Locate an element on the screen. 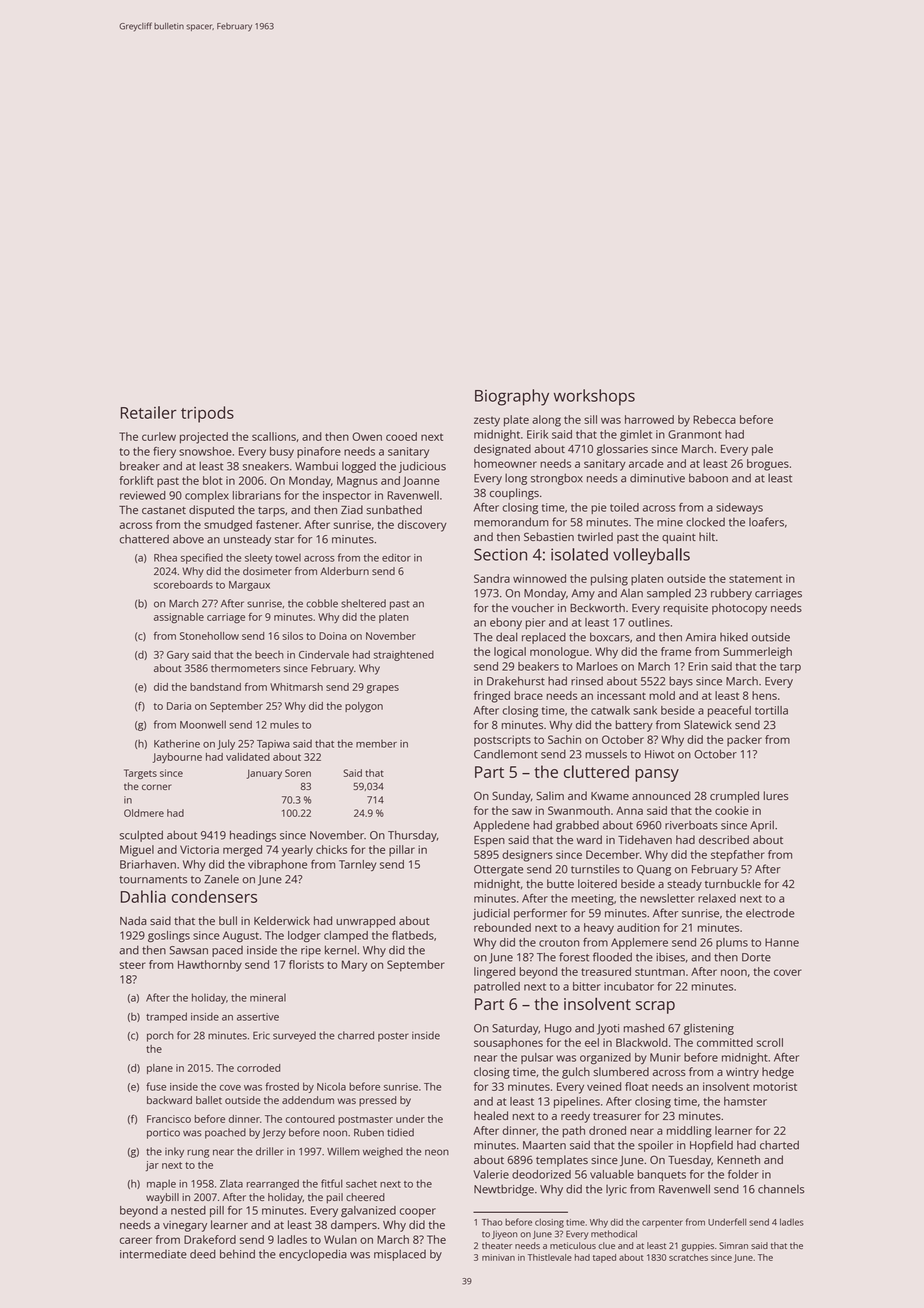 The image size is (924, 1308). sunbathed is located at coordinates (394, 509).
